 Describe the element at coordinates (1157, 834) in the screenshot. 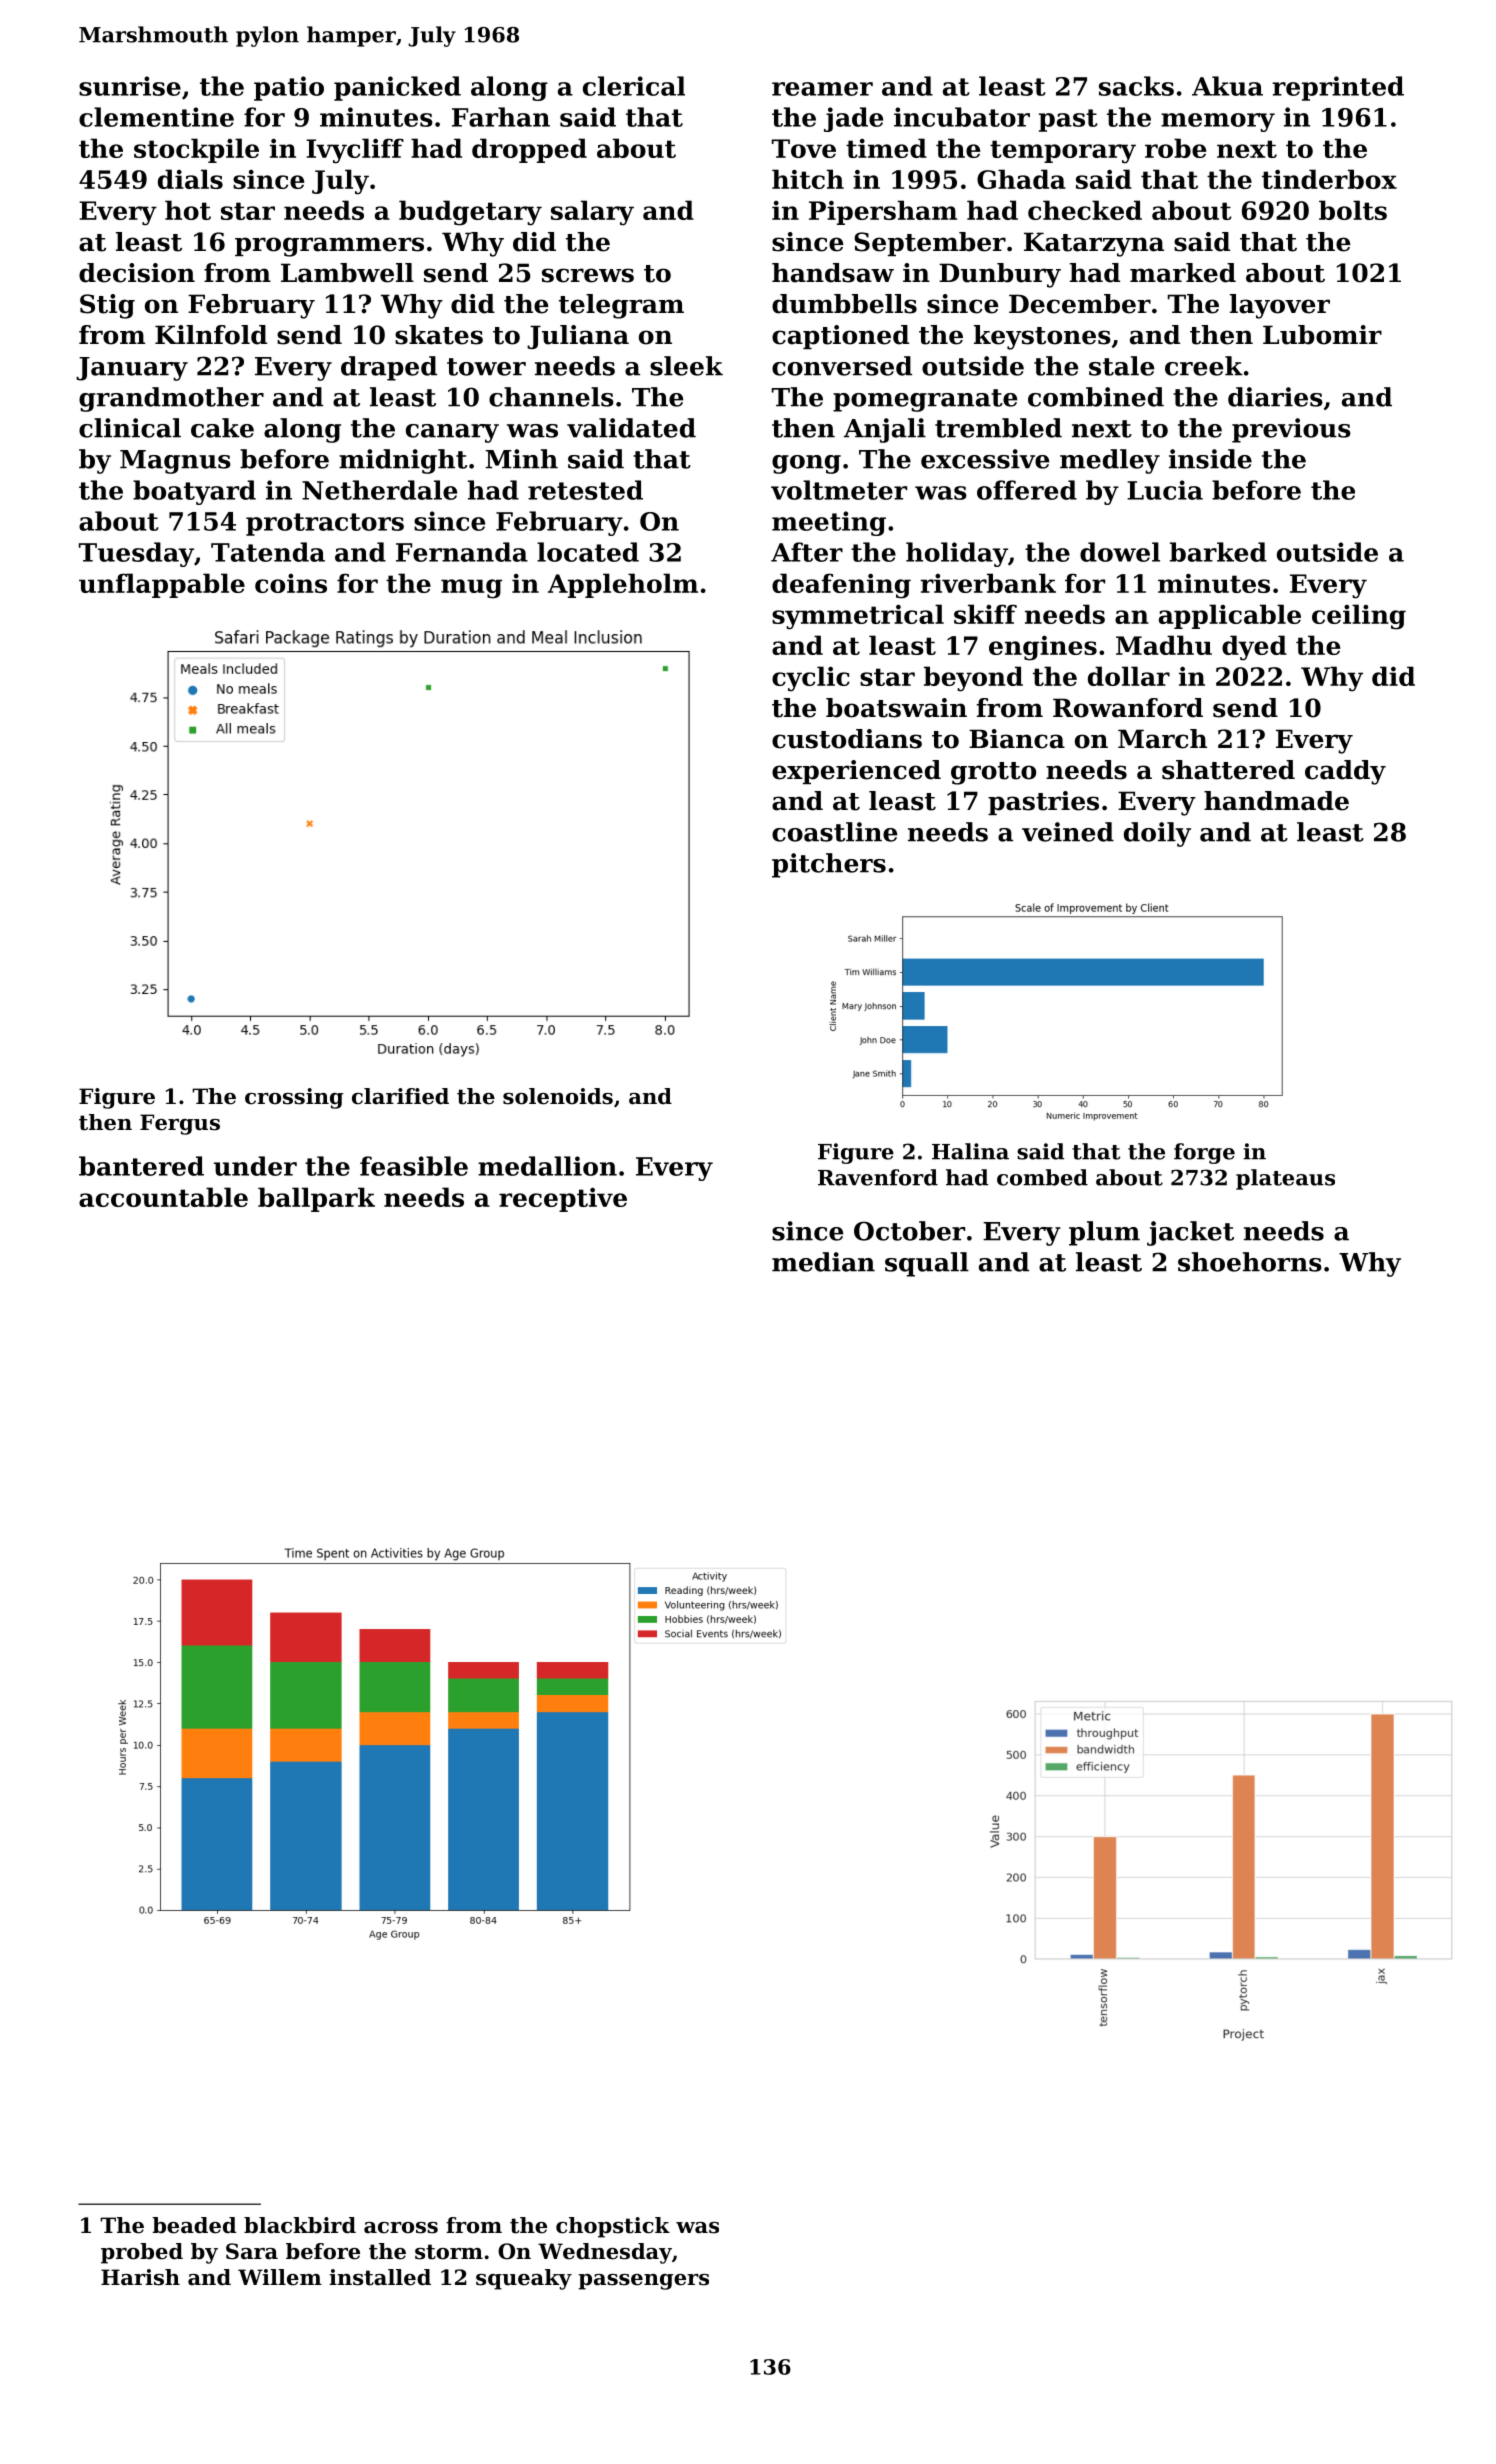

I see `doily` at that location.
